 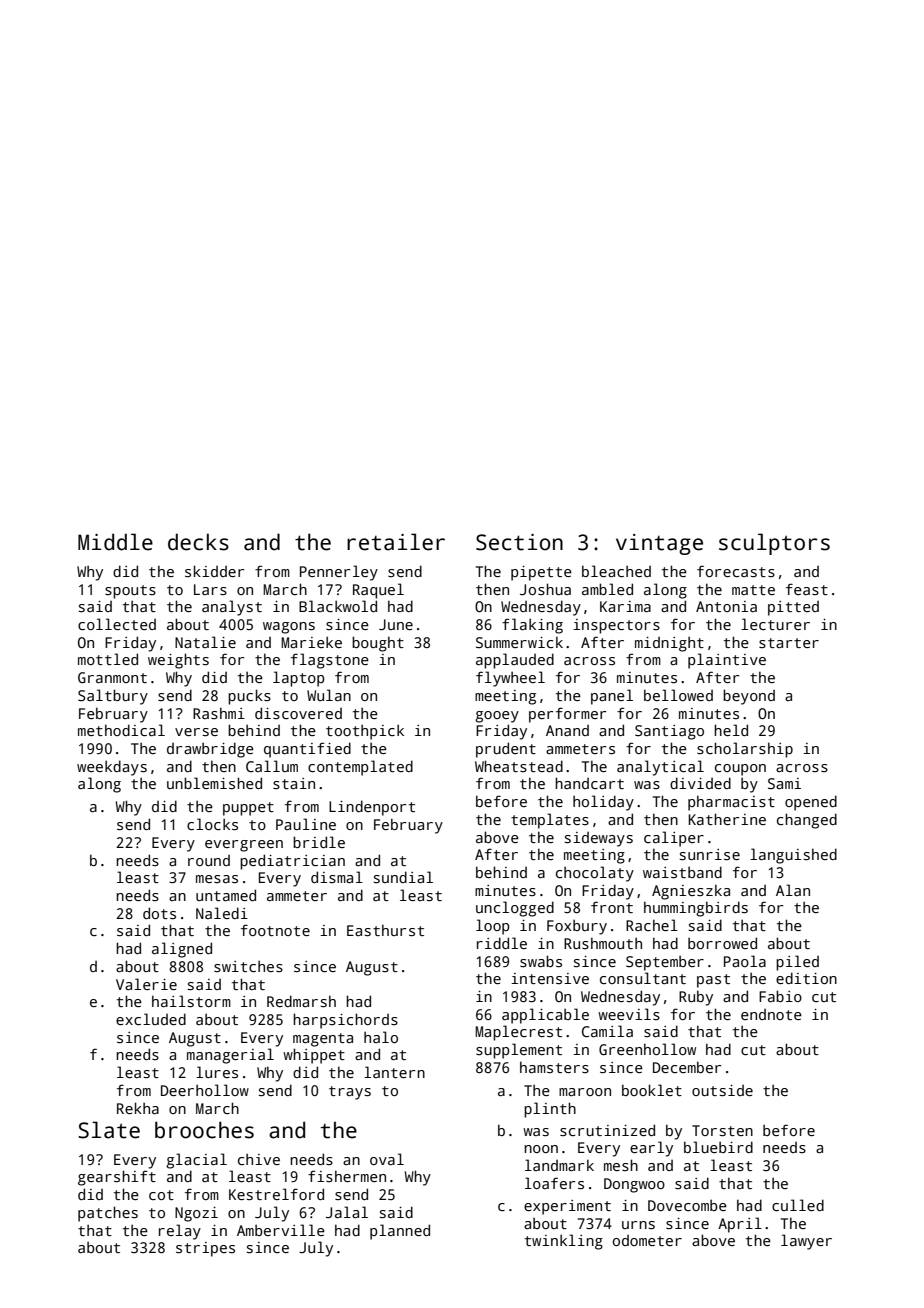 I want to click on culled, so click(x=798, y=1205).
